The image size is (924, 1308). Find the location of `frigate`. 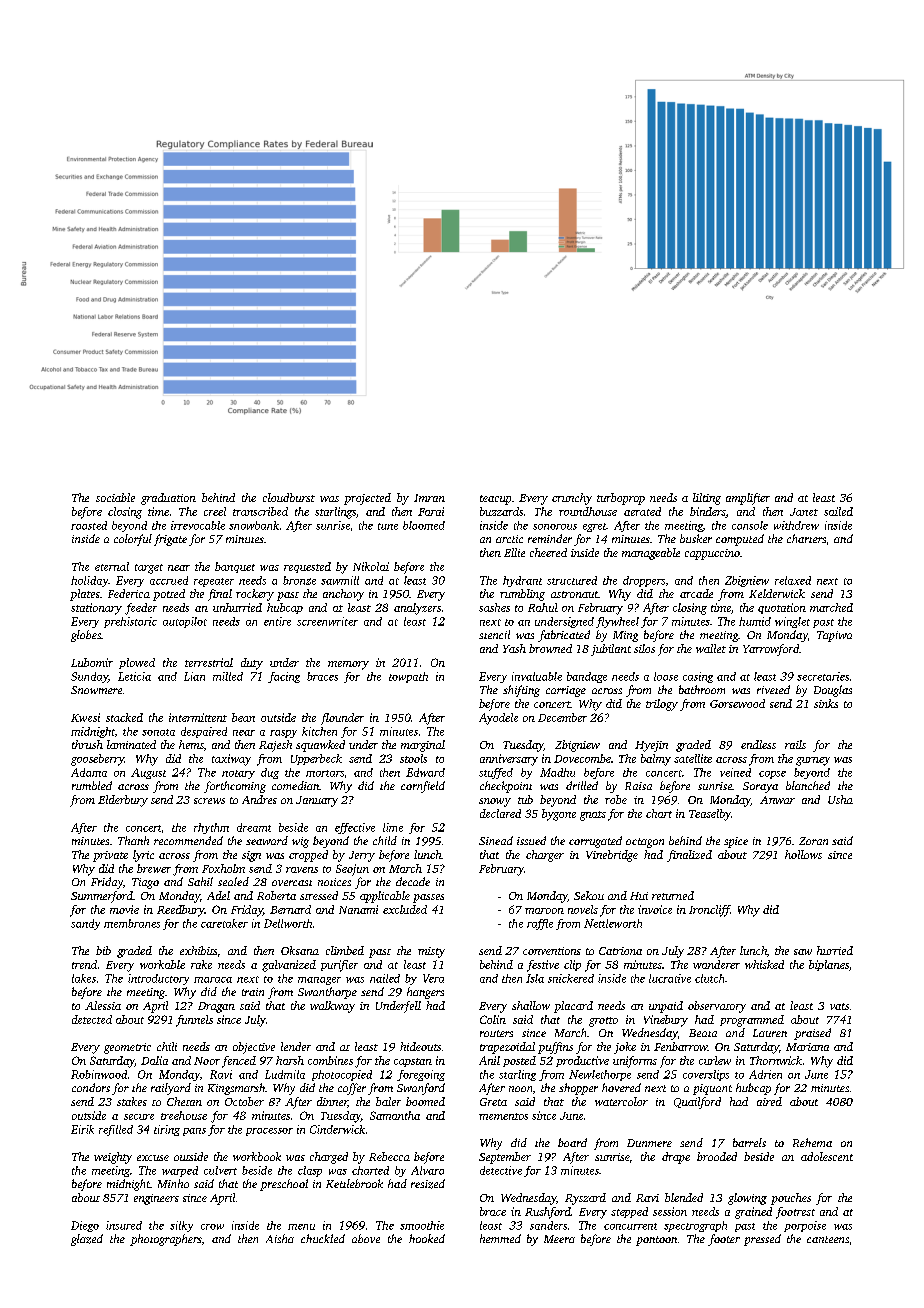

frigate is located at coordinates (170, 540).
